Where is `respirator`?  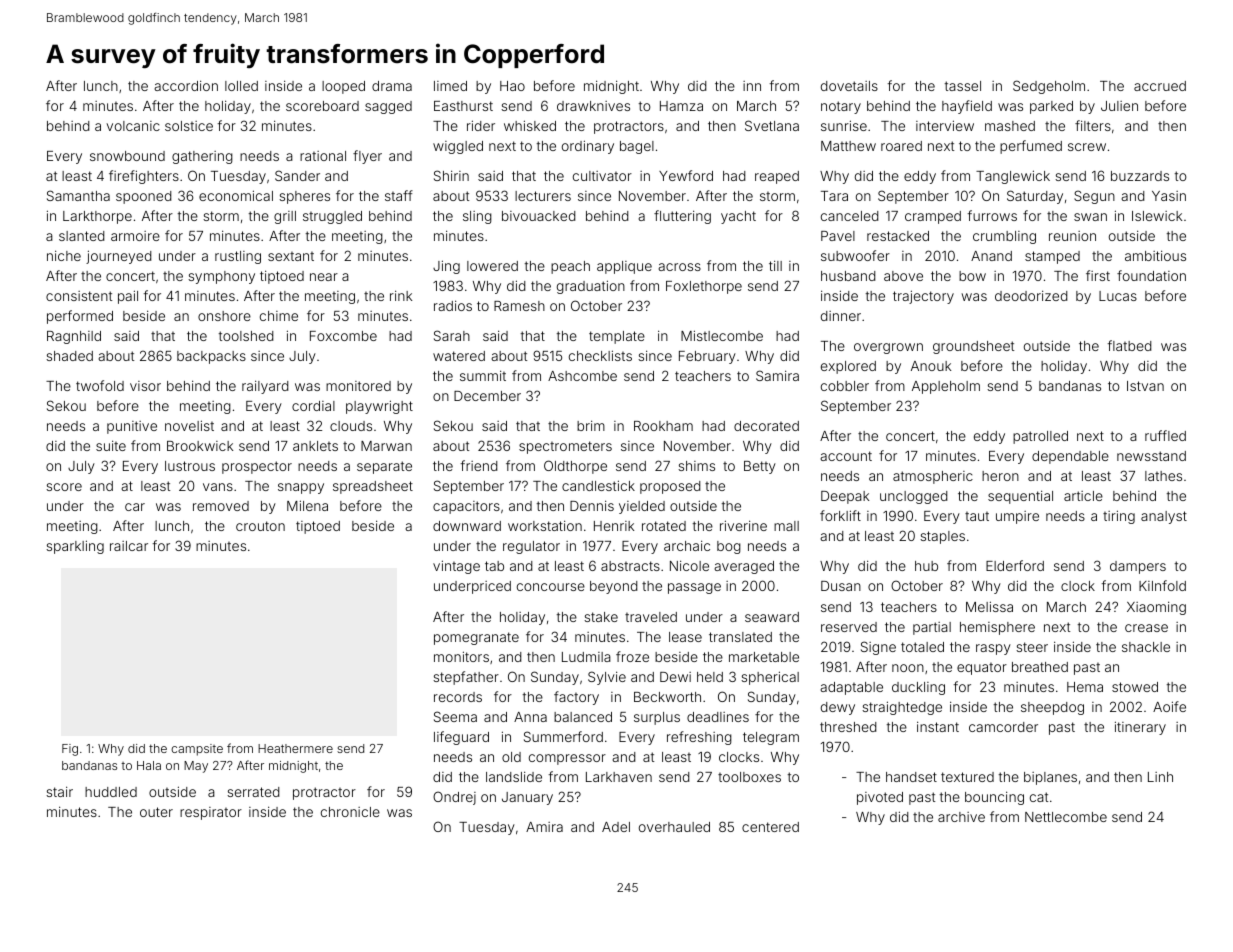
respirator is located at coordinates (211, 813).
